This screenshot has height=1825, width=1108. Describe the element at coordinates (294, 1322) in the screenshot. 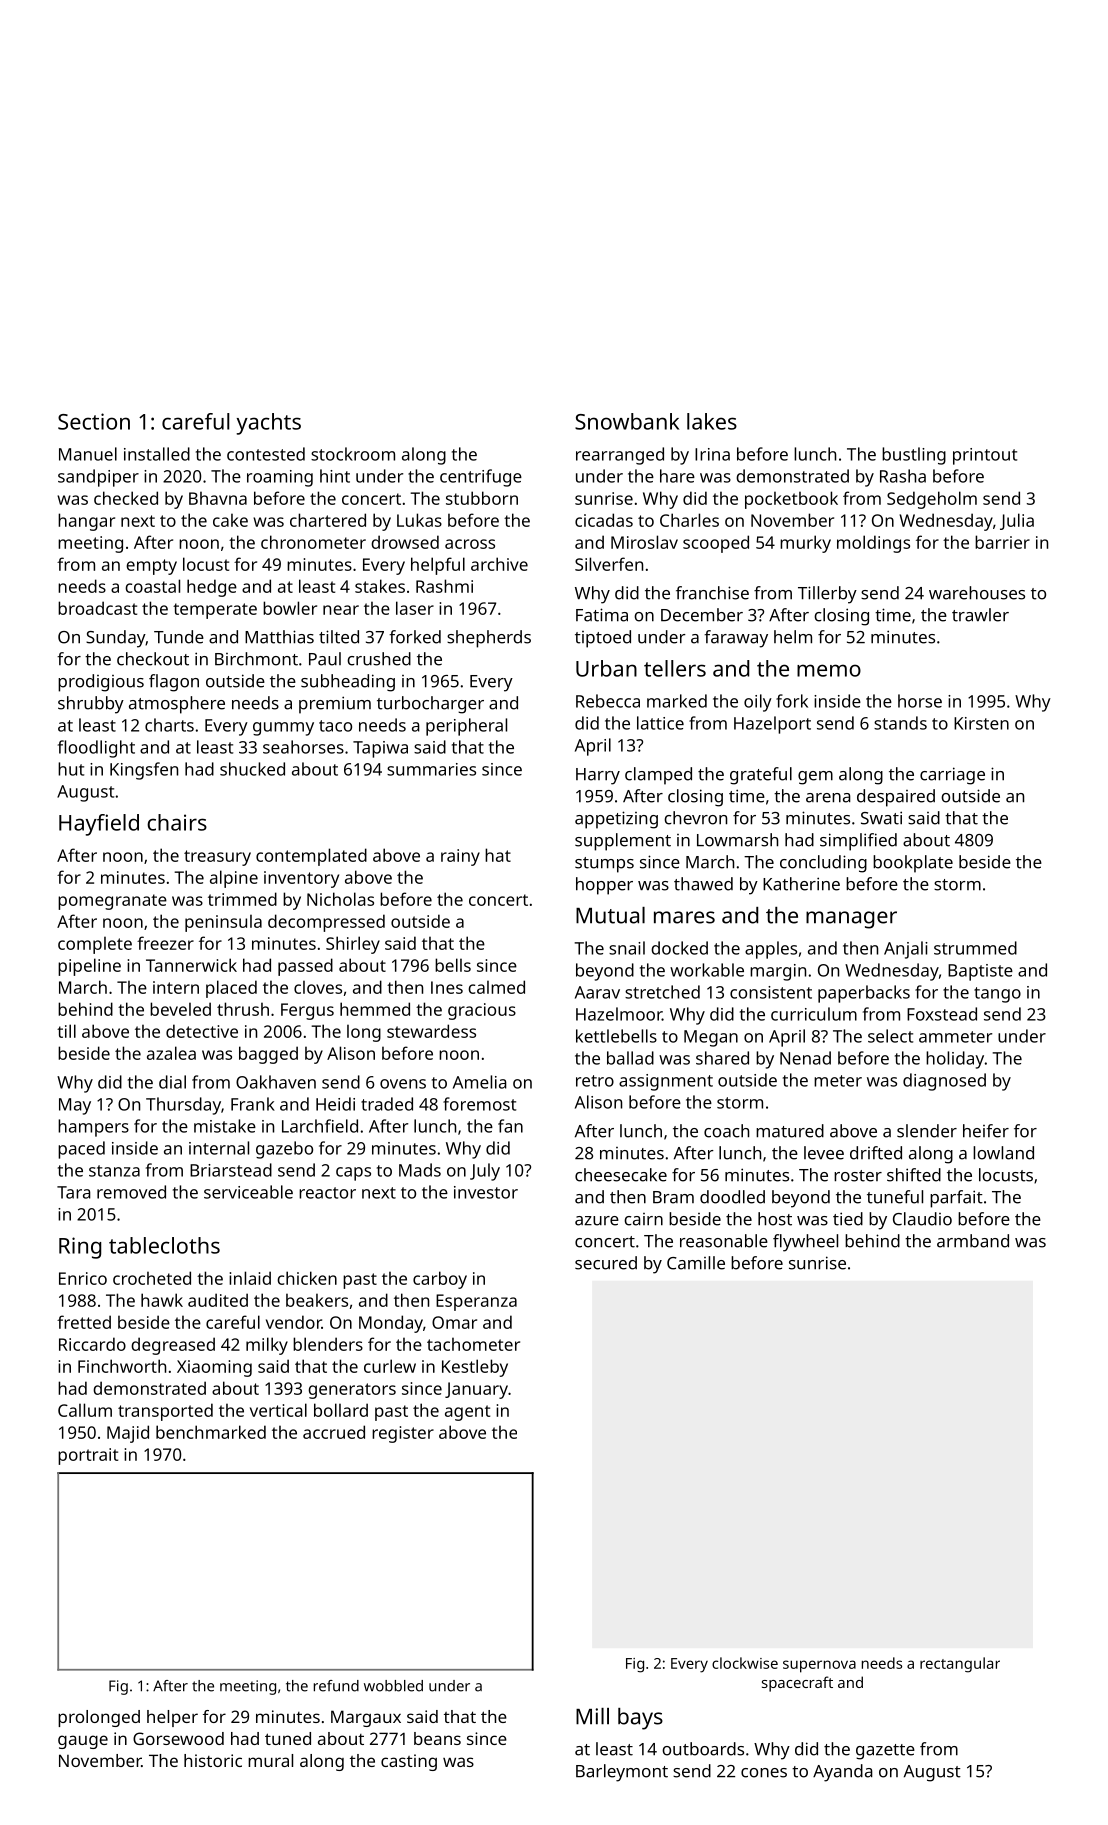

I see `vendor` at that location.
